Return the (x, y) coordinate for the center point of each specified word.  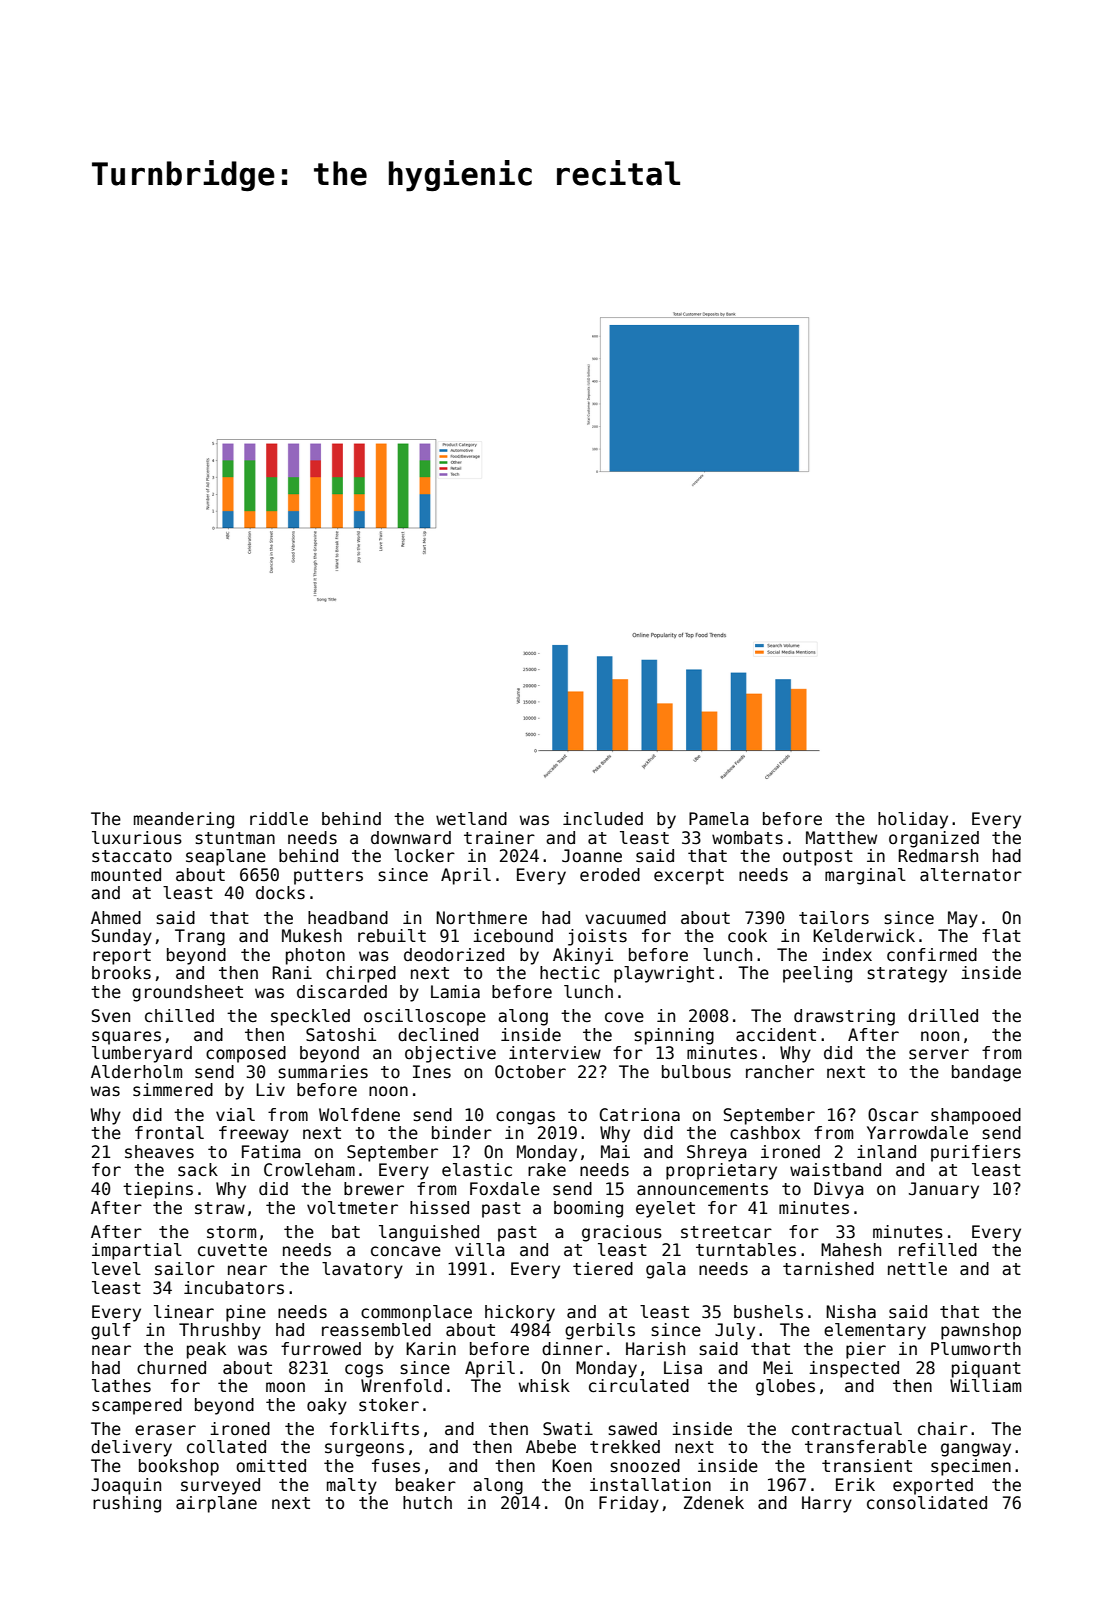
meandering (184, 820)
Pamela (718, 819)
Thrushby (220, 1331)
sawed (632, 1429)
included (603, 819)
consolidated (927, 1503)
